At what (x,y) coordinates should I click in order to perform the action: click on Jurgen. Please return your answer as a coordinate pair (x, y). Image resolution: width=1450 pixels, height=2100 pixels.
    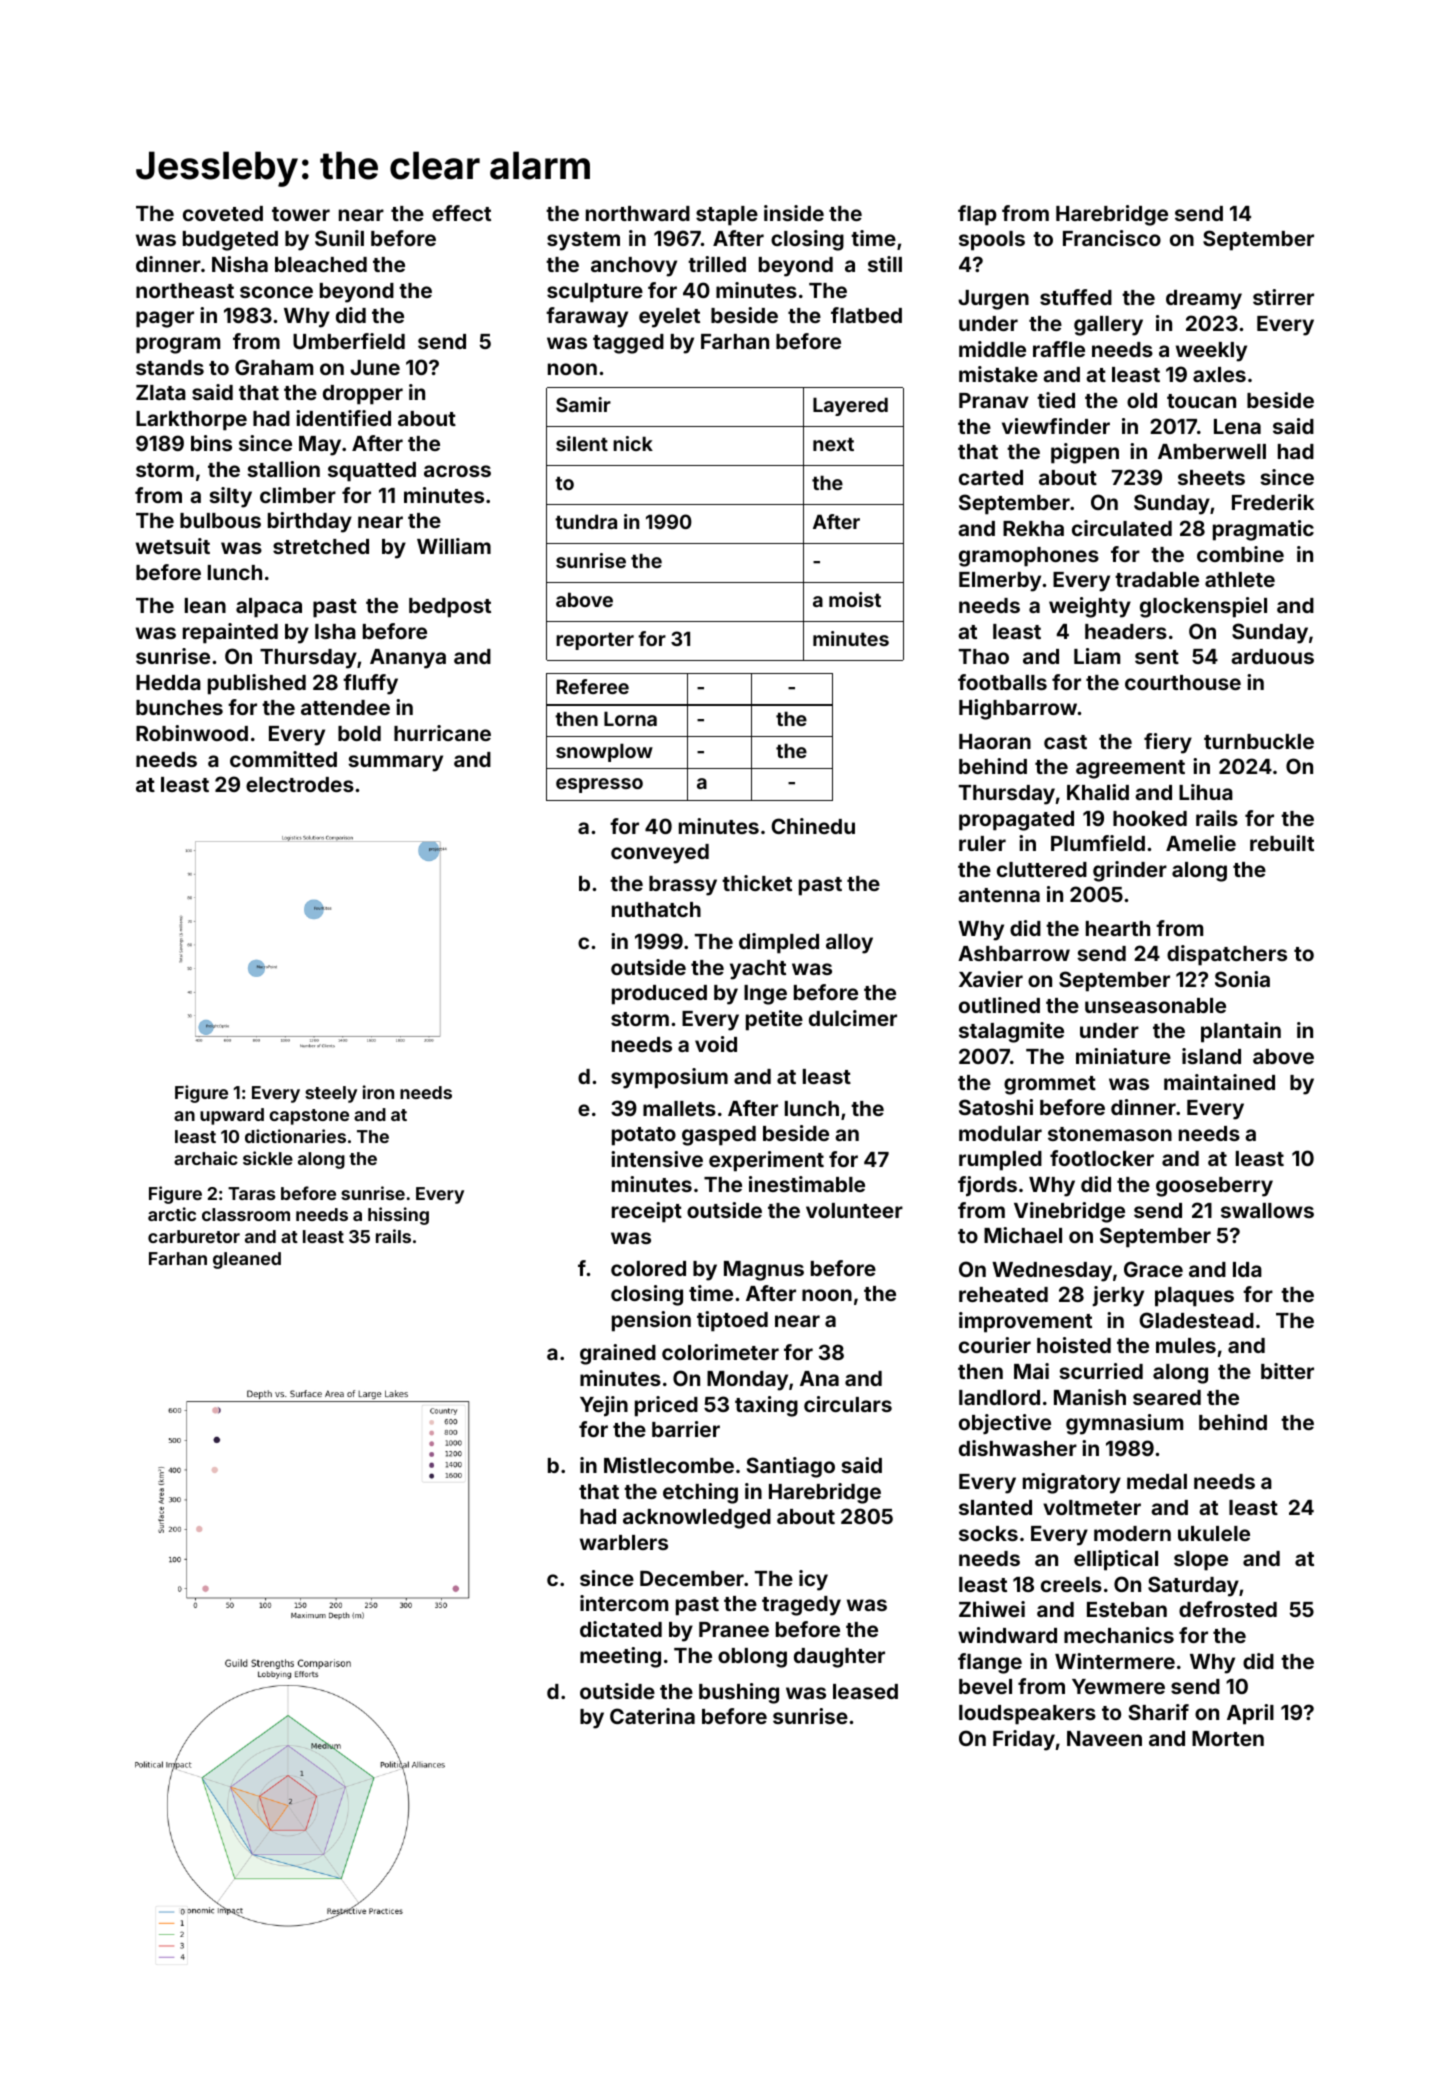
    Looking at the image, I should click on (993, 300).
